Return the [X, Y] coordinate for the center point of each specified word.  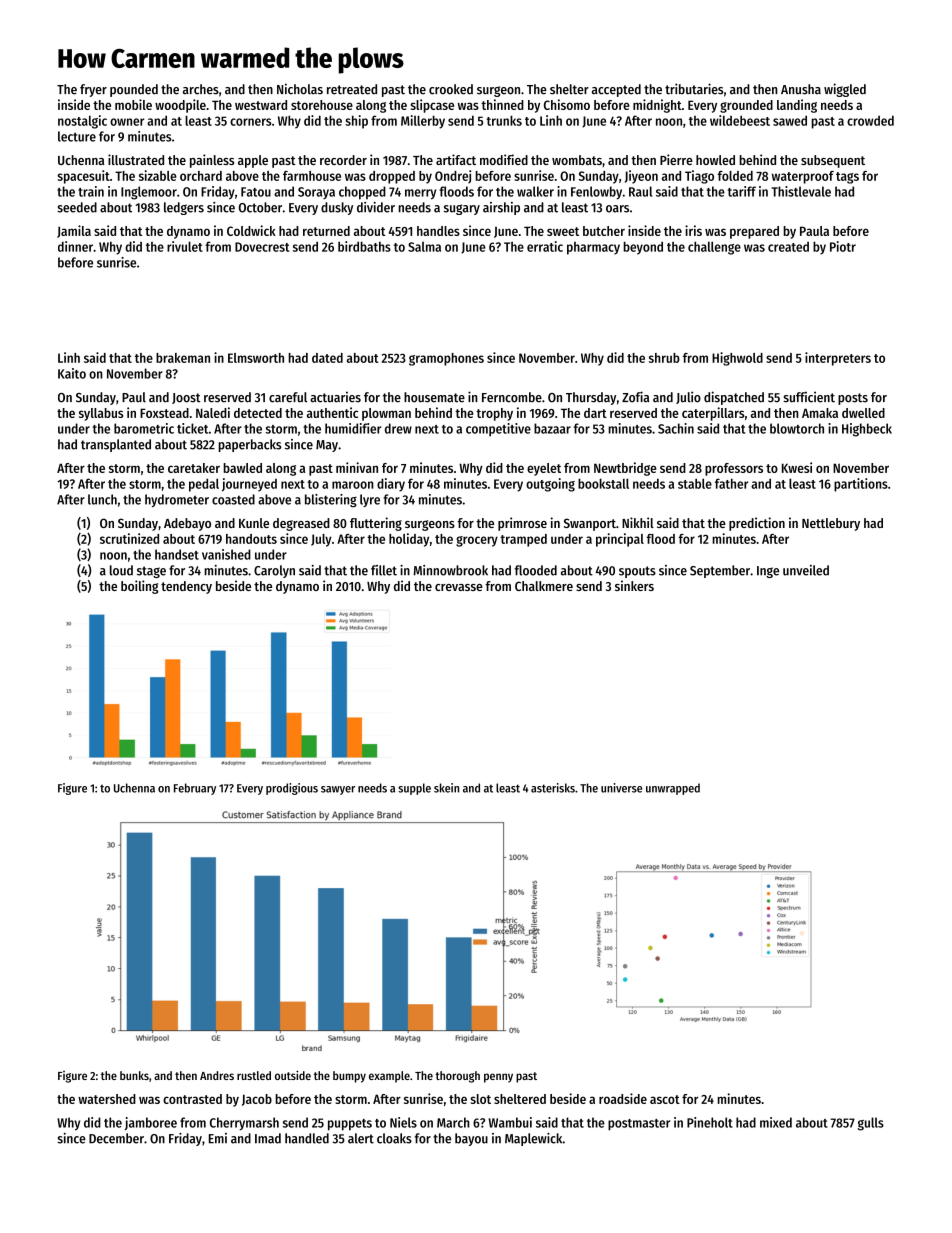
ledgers [184, 208]
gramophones [446, 359]
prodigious [292, 789]
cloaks [394, 1138]
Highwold [737, 359]
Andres [217, 1075]
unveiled [806, 570]
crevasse [459, 587]
